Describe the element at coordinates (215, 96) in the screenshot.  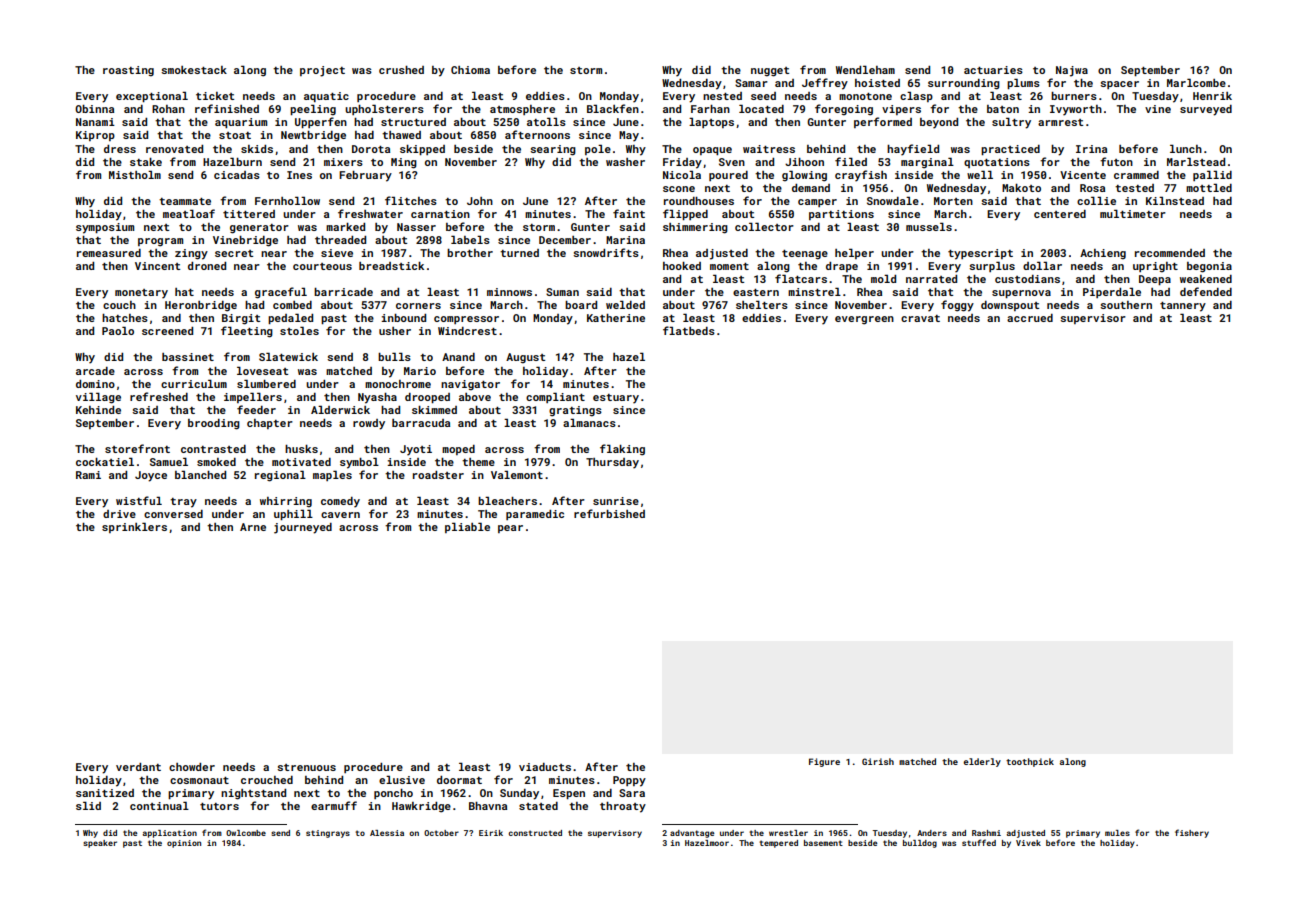
I see `ticket` at that location.
